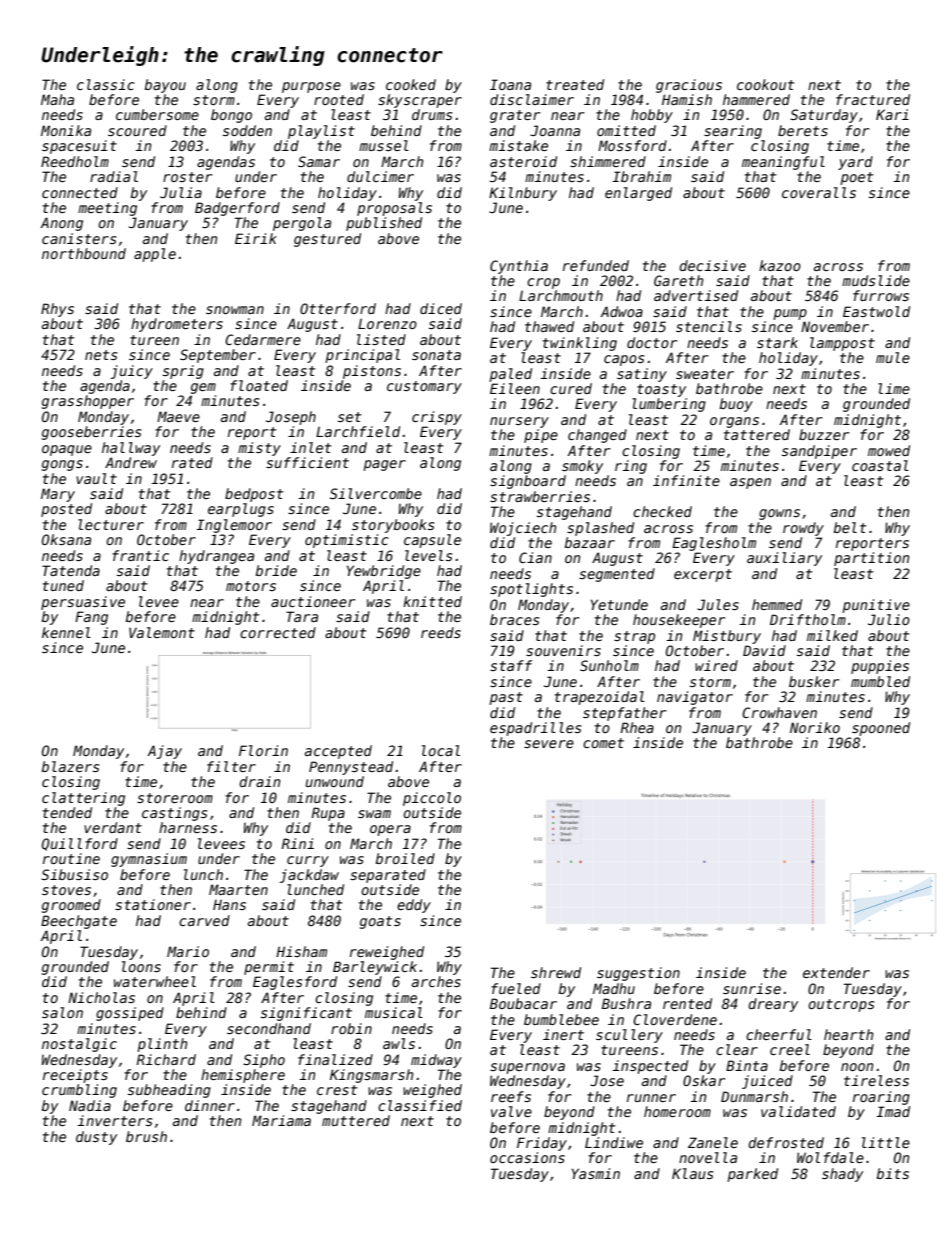  Describe the element at coordinates (106, 84) in the screenshot. I see `classic` at that location.
